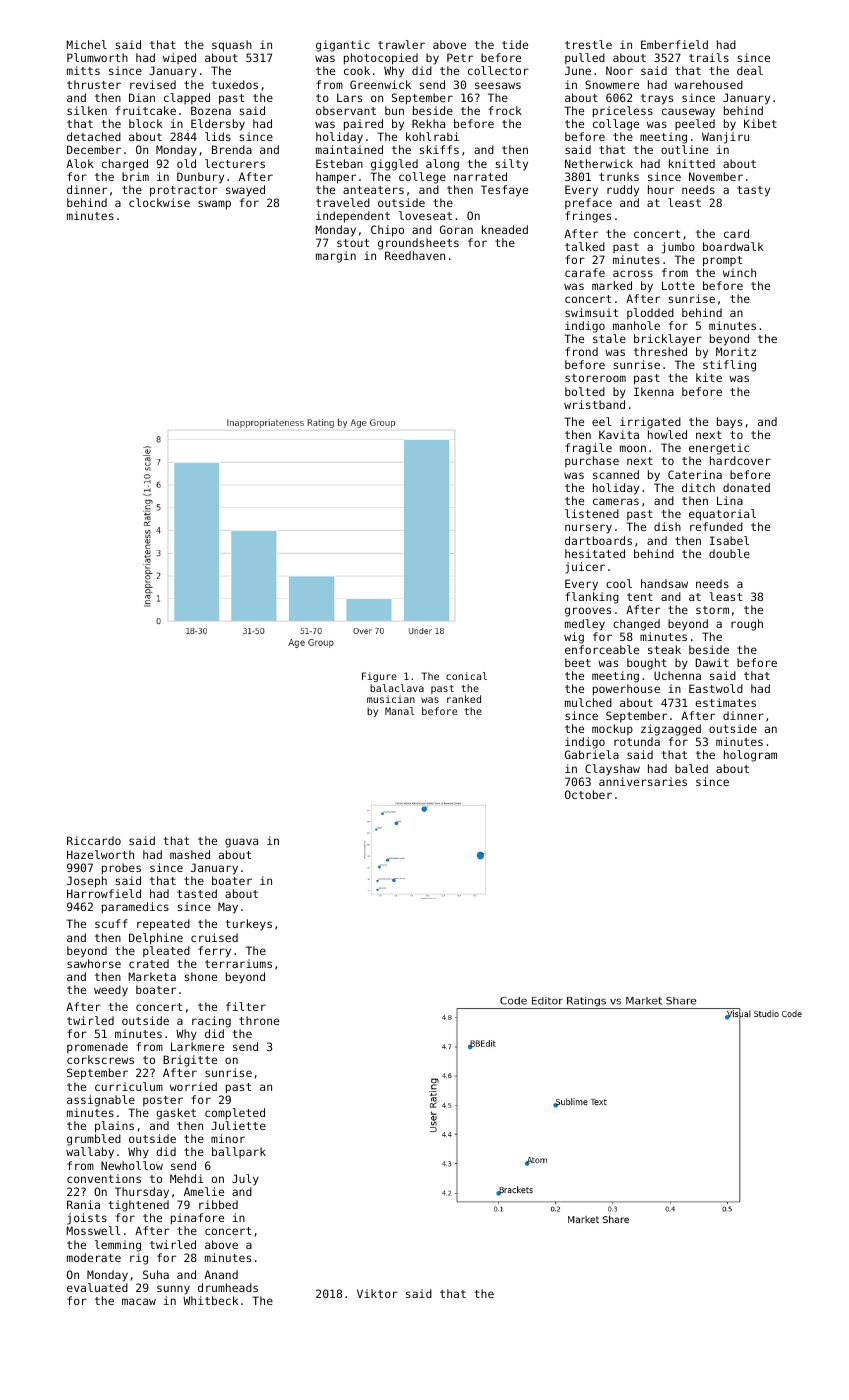 The width and height of the document is (849, 1400). Describe the element at coordinates (218, 1204) in the document. I see `ribbed` at that location.
